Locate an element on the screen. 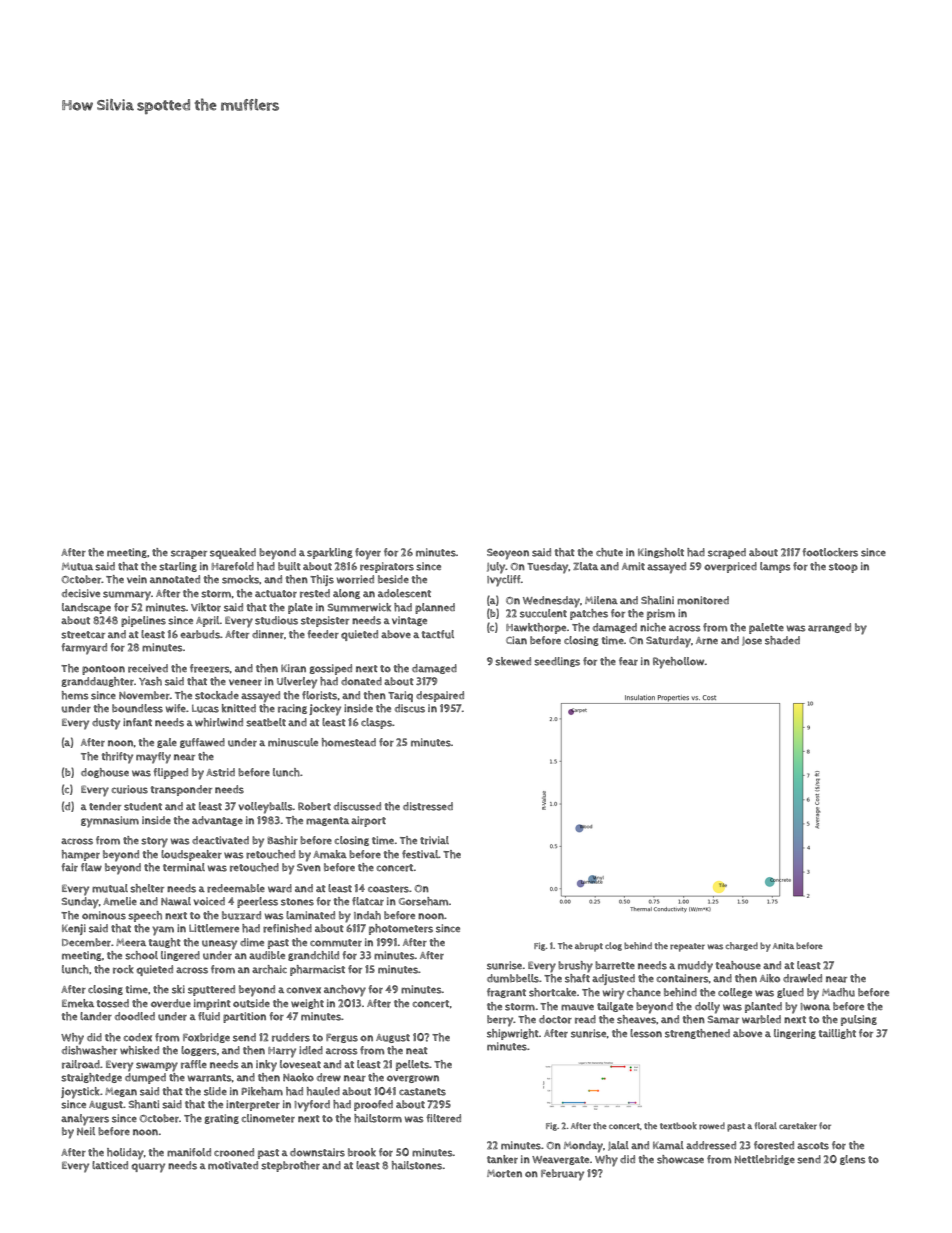 The width and height of the screenshot is (952, 1233). Anita is located at coordinates (783, 945).
